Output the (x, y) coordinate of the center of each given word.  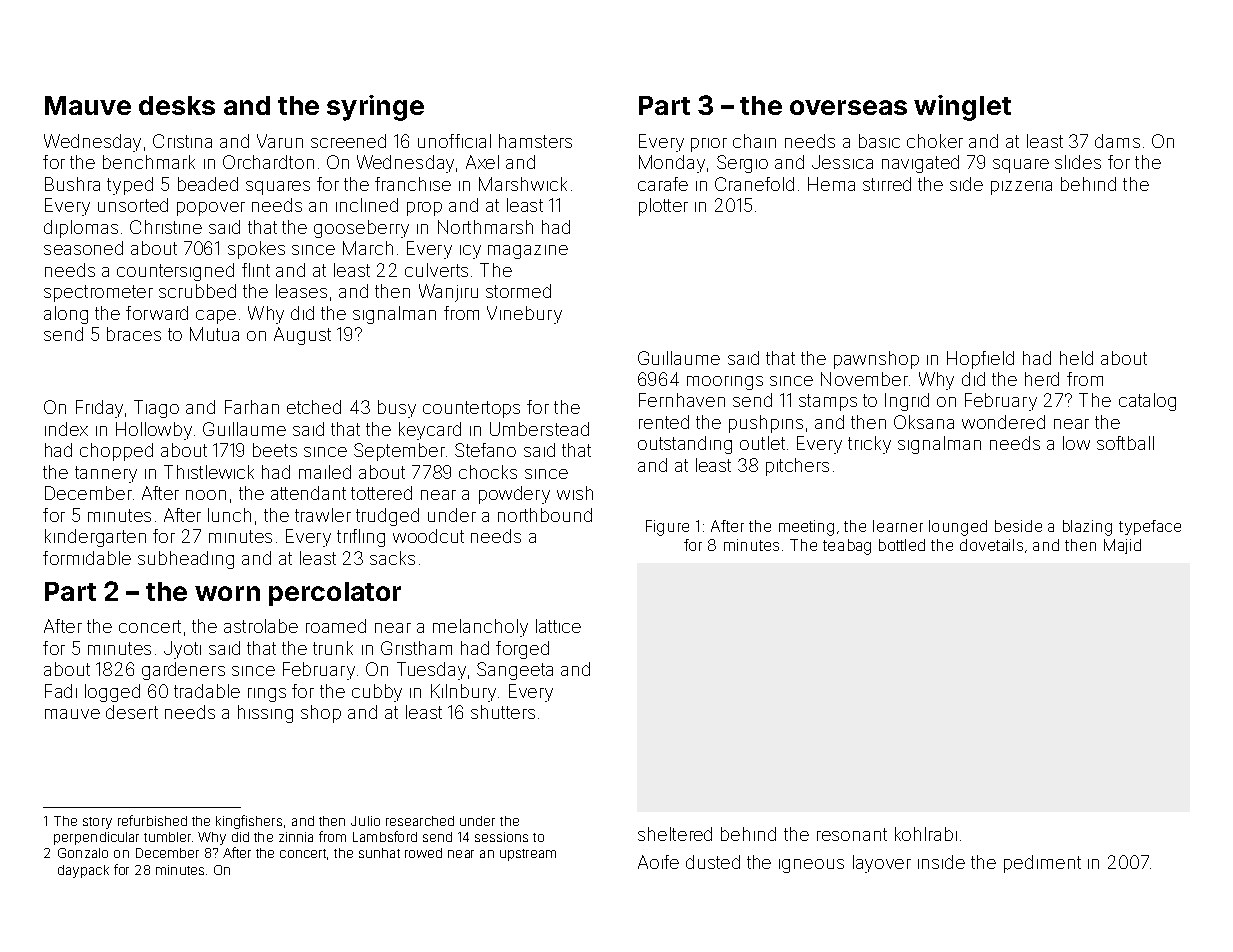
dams (1117, 141)
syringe (375, 108)
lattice (558, 626)
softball (1125, 443)
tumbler (167, 837)
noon (206, 495)
